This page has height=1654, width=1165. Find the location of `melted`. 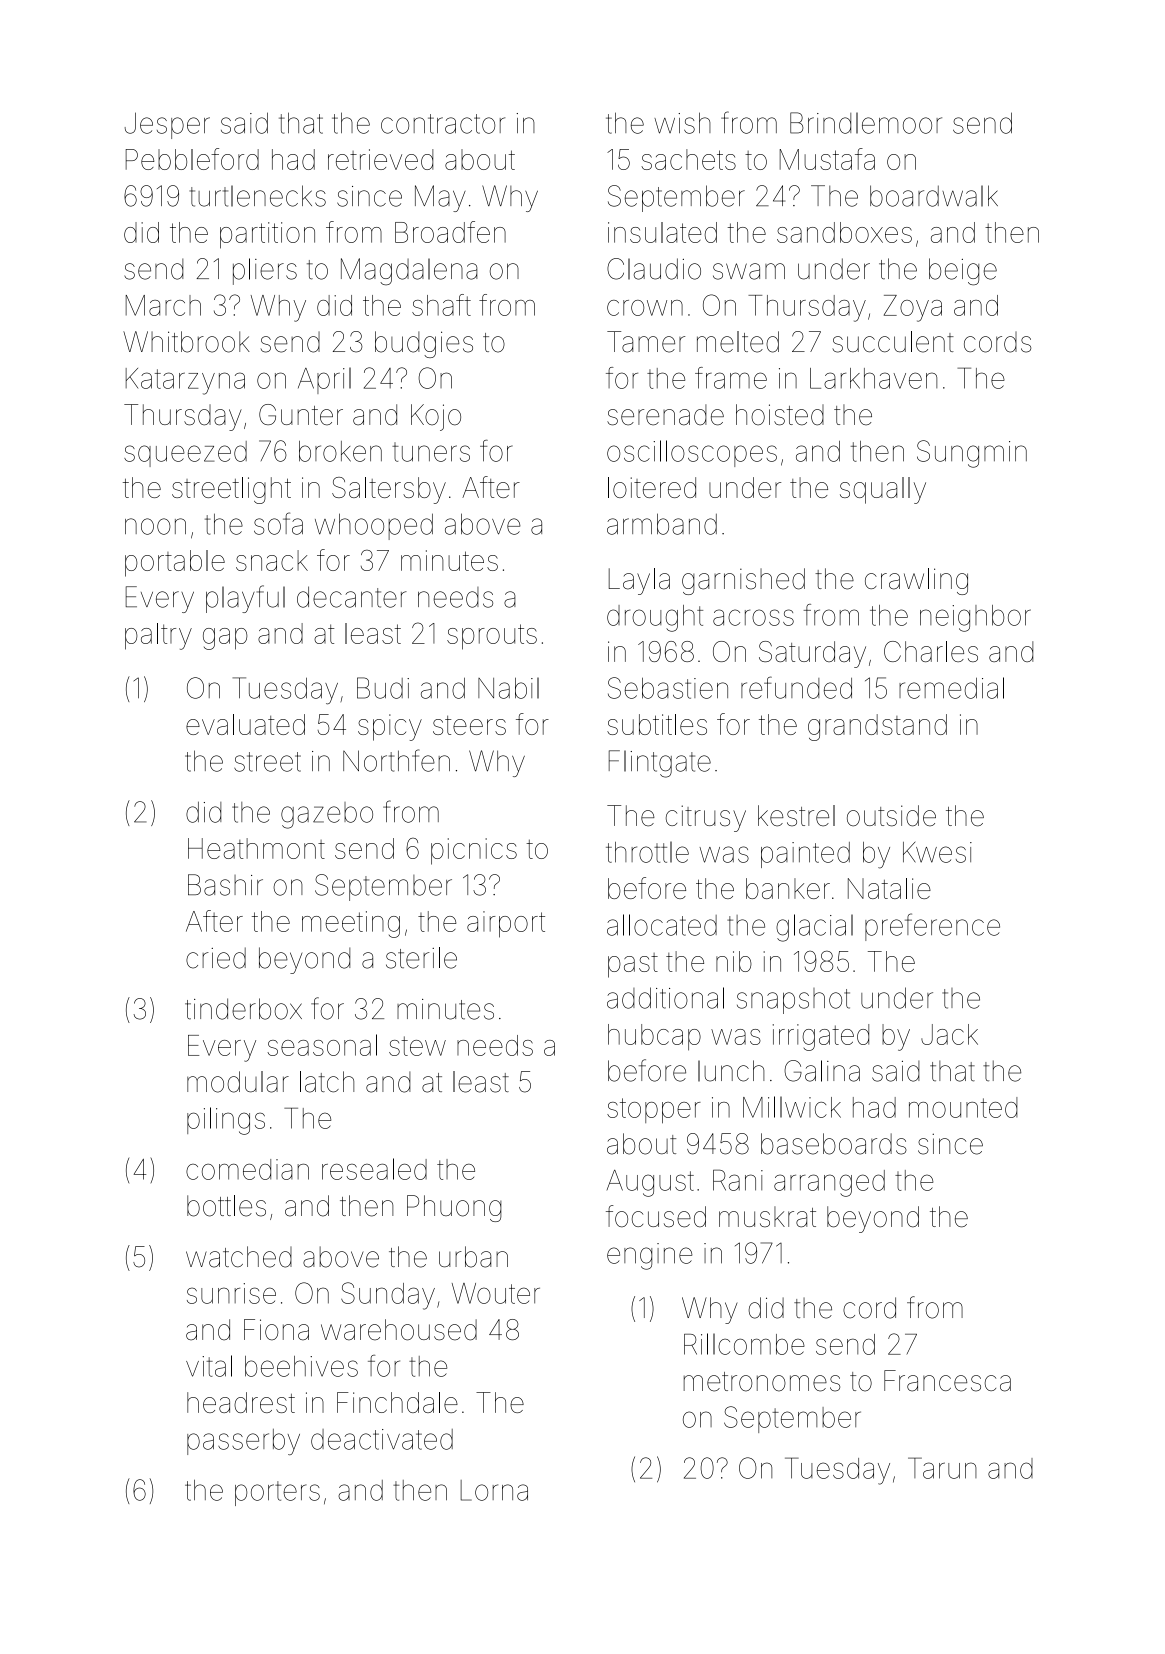

melted is located at coordinates (738, 342).
